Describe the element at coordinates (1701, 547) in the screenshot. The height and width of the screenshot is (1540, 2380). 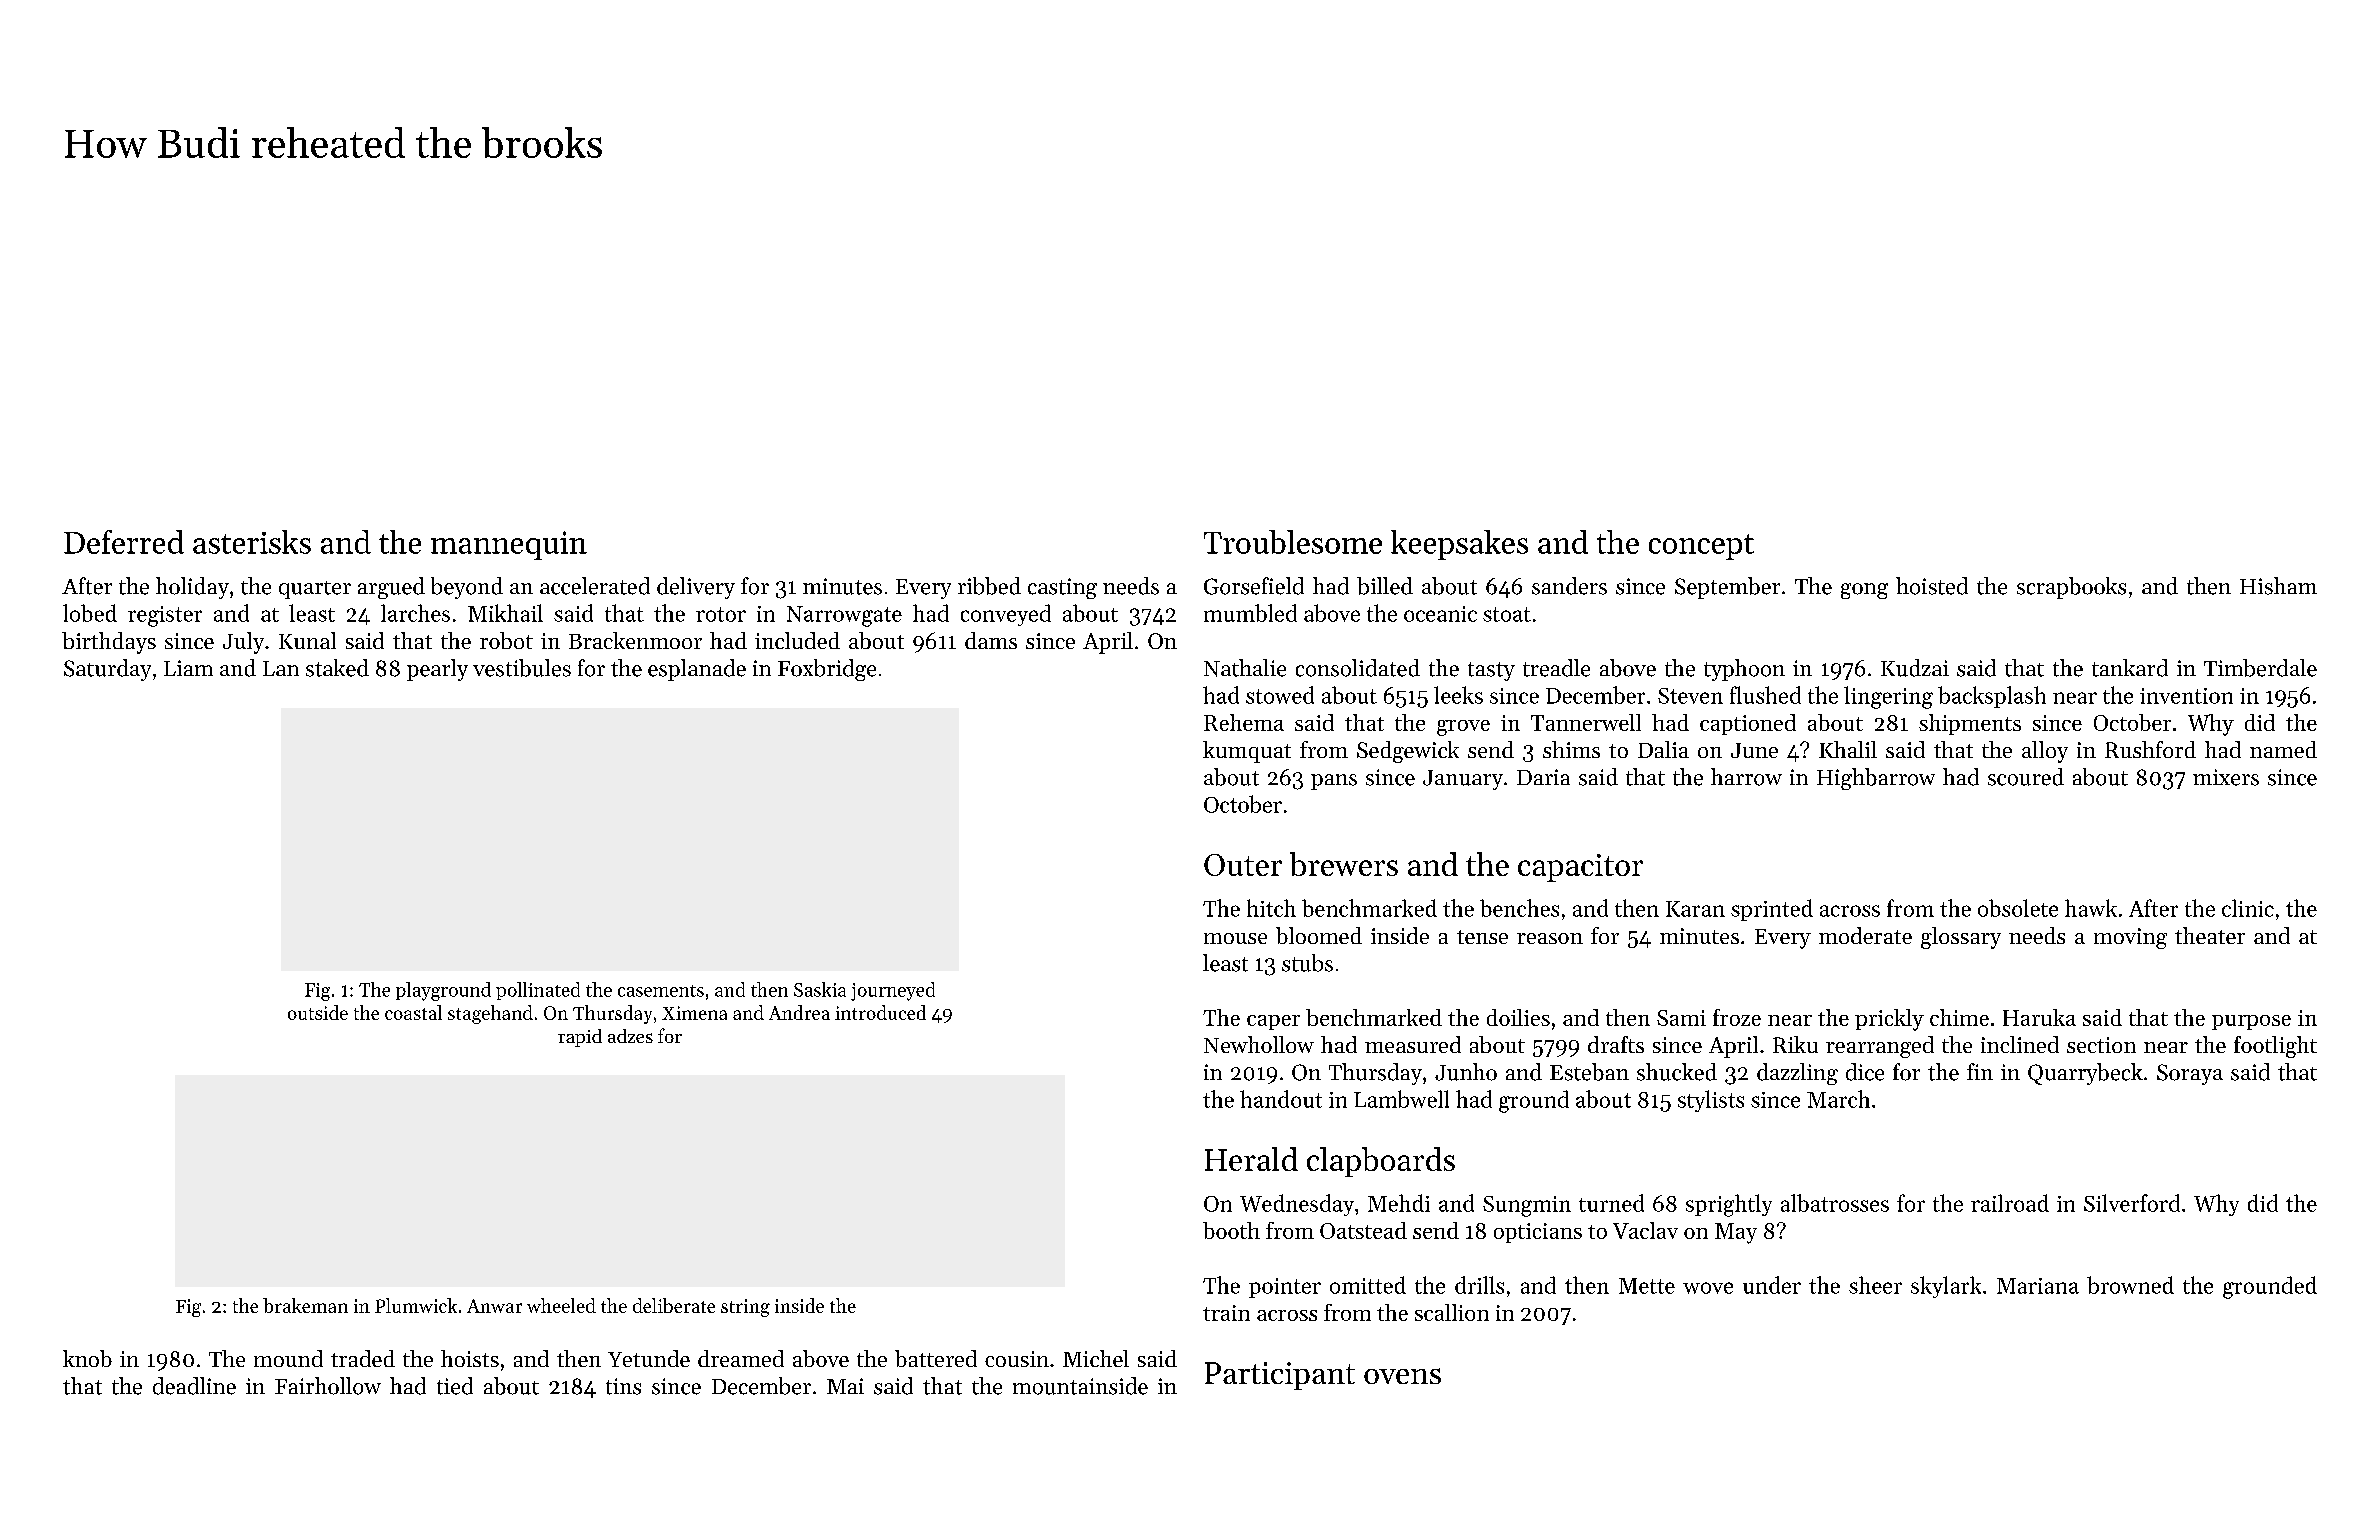
I see `concept` at that location.
